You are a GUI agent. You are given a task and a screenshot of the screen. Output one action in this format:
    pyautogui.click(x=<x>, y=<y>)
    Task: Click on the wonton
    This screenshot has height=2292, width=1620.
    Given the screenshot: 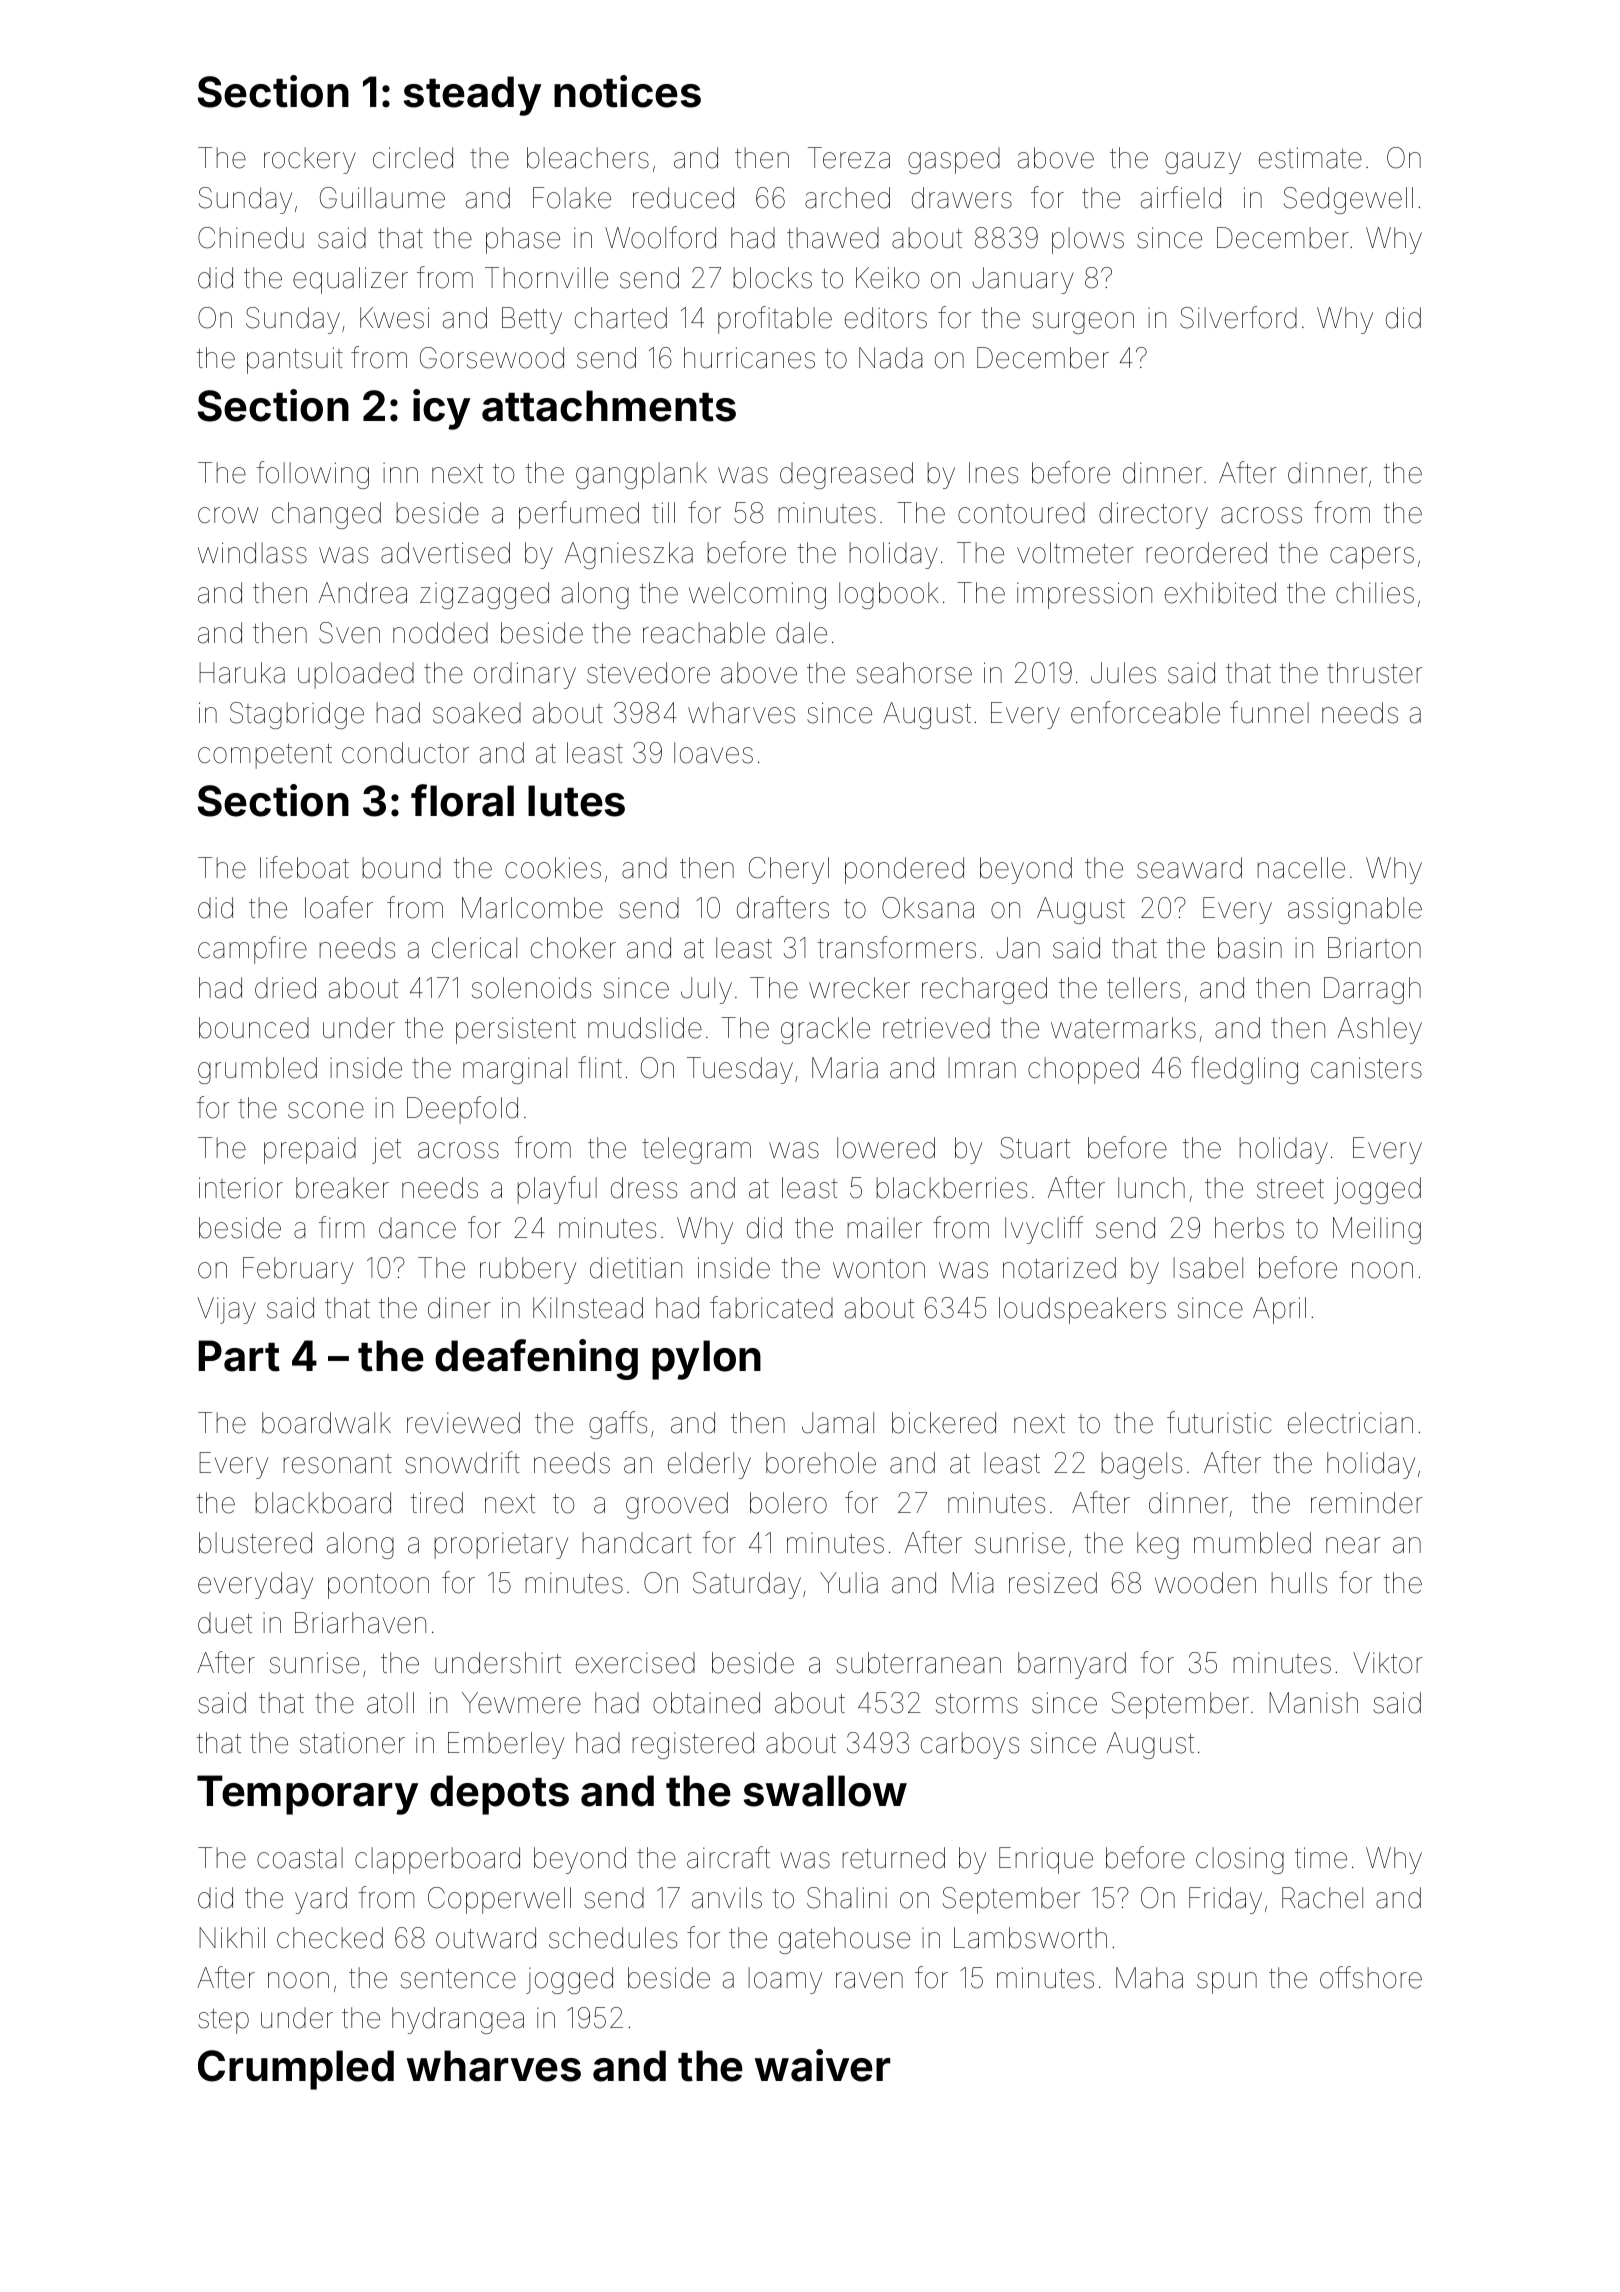 What is the action you would take?
    pyautogui.click(x=879, y=1269)
